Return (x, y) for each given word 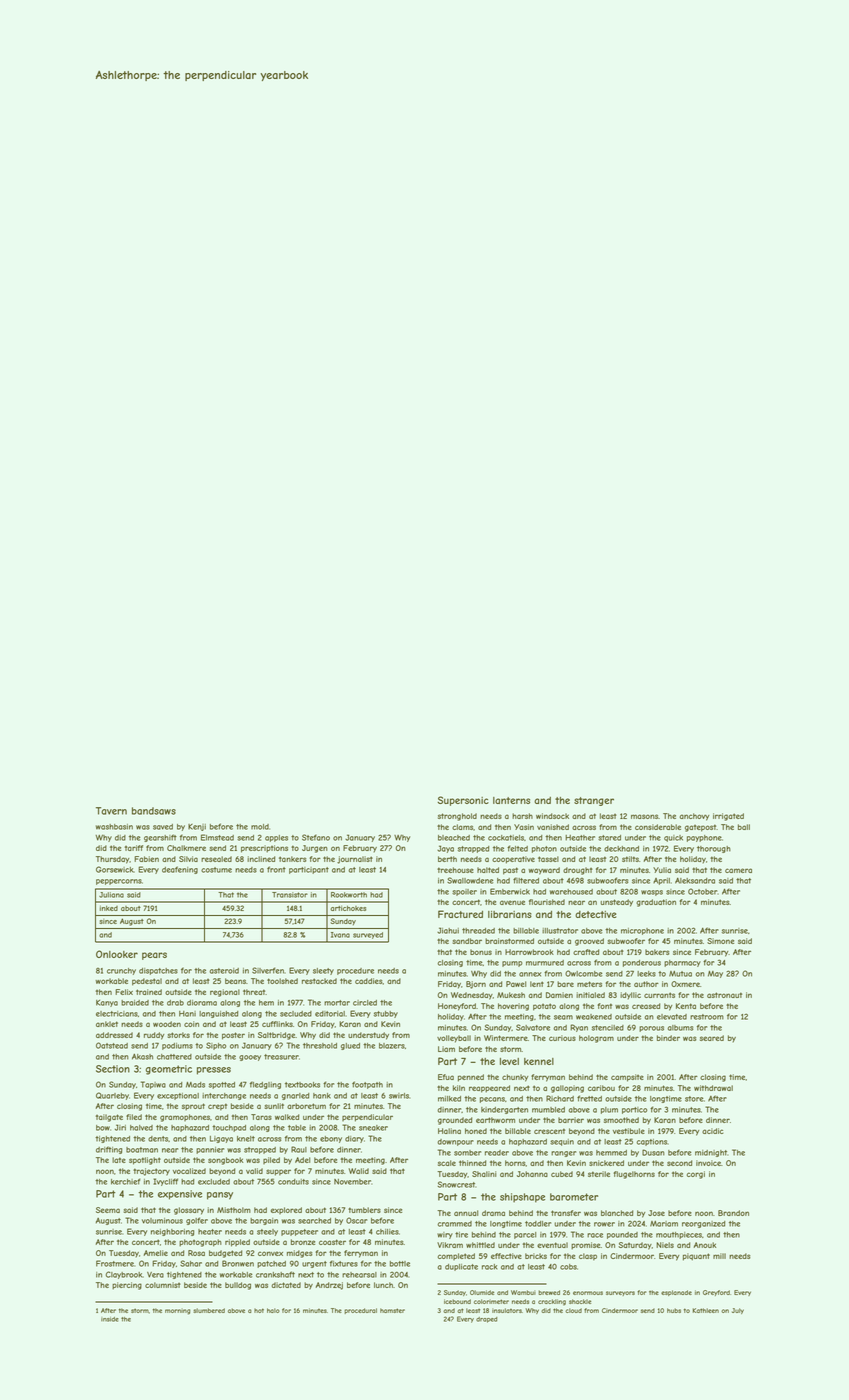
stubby (386, 1014)
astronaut (724, 995)
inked (109, 908)
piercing (127, 1286)
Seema (108, 1210)
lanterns (511, 800)
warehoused (571, 892)
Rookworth (349, 895)
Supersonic (463, 801)
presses (214, 1071)
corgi (696, 1175)
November (352, 1182)
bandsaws (154, 811)
